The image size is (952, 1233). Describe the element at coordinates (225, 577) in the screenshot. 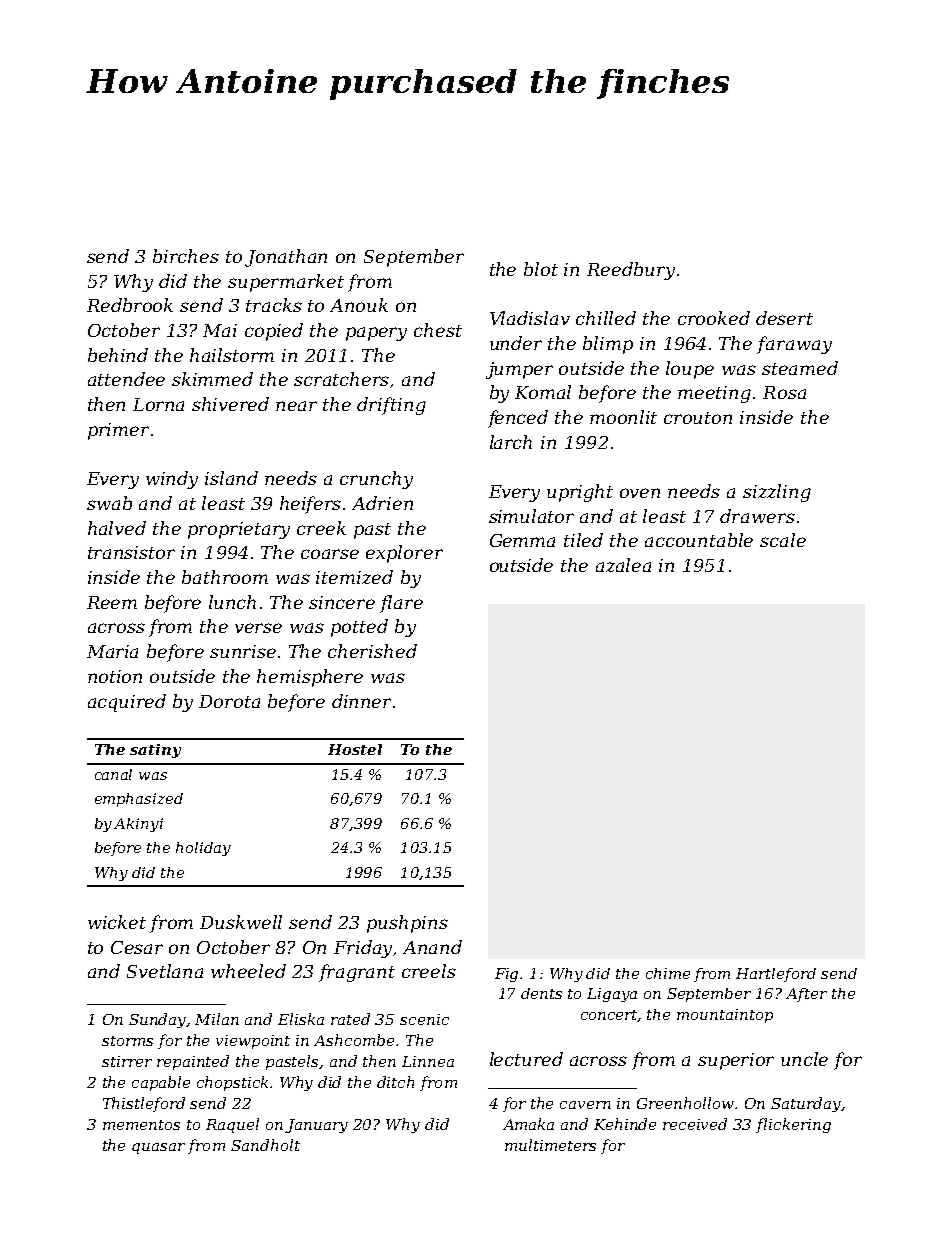

I see `bathroom` at that location.
